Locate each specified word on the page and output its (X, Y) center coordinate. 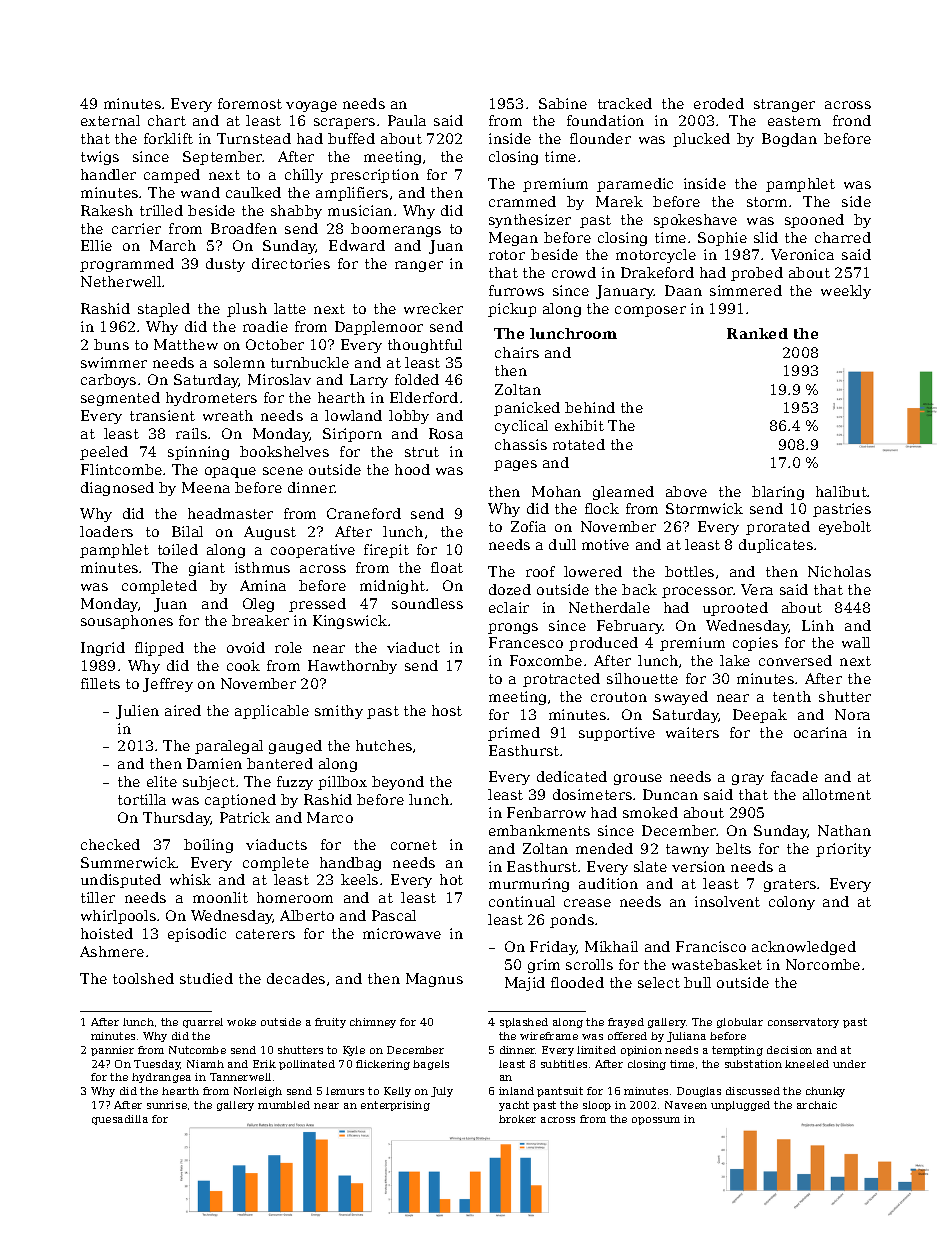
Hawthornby (352, 667)
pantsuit (560, 1092)
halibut (842, 491)
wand (200, 192)
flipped (159, 649)
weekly (846, 292)
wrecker (433, 308)
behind (590, 407)
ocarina (820, 732)
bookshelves (284, 451)
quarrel (203, 1023)
